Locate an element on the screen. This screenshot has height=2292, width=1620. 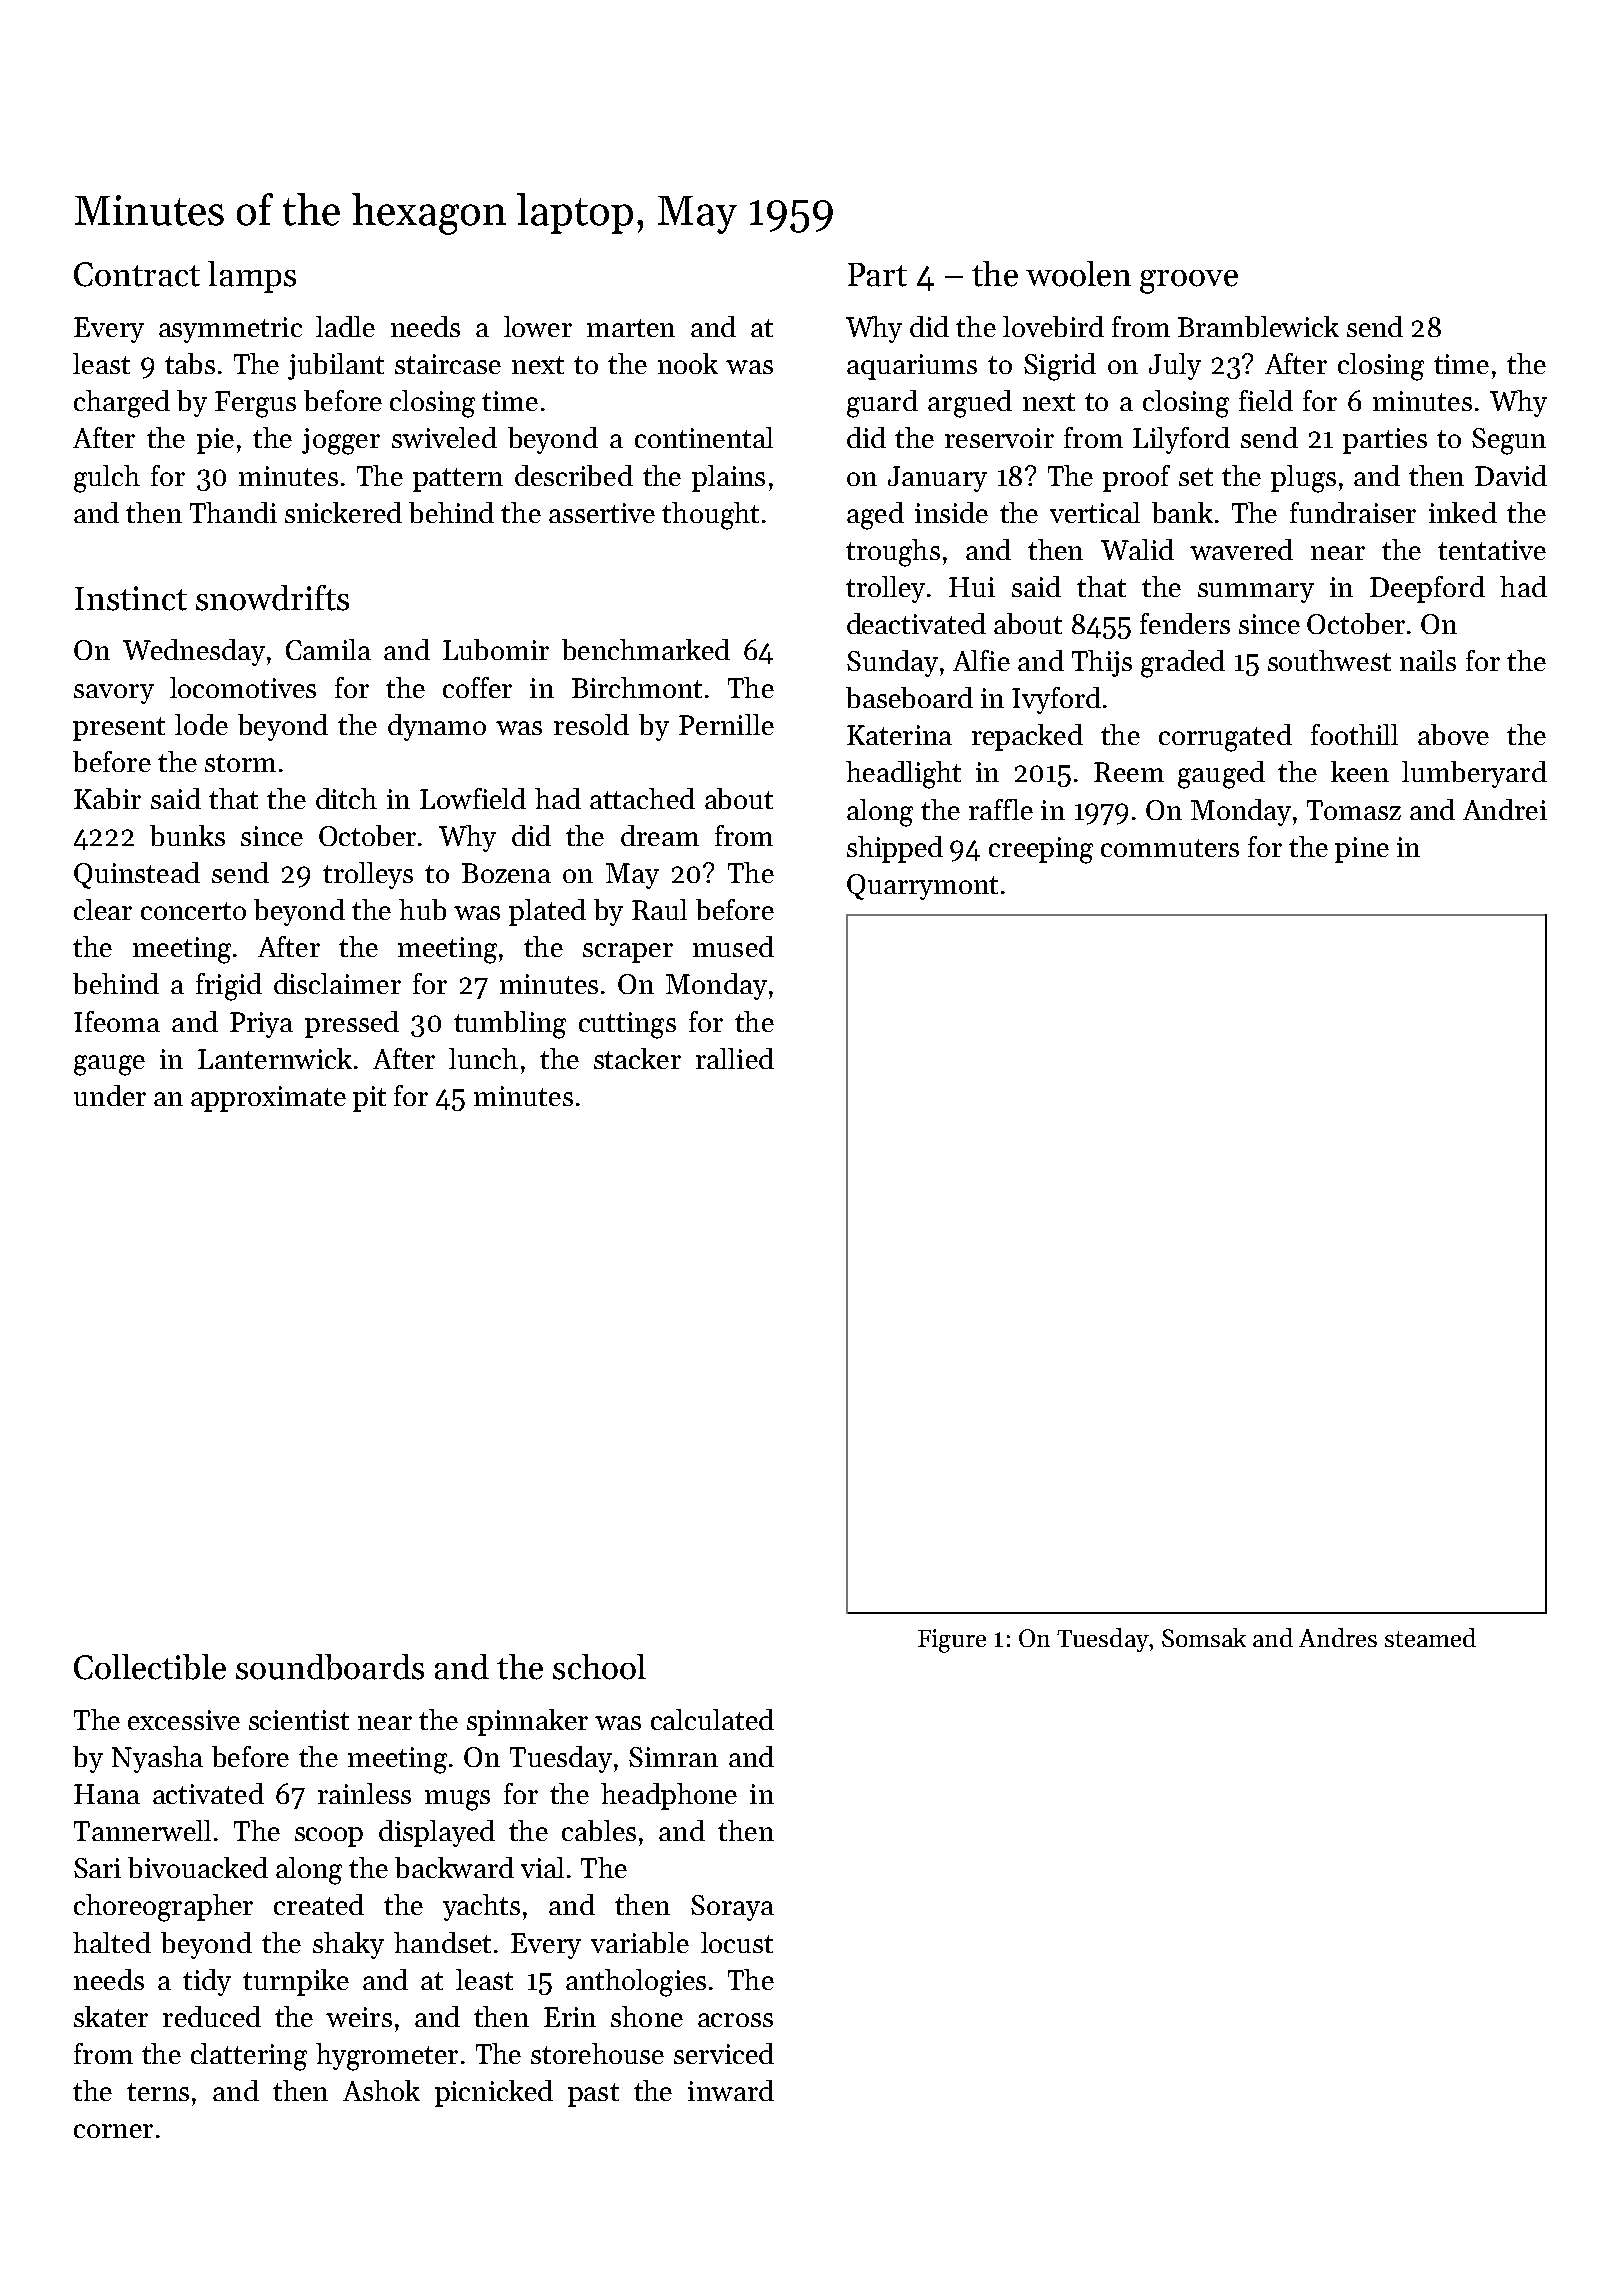
coffer is located at coordinates (477, 687).
